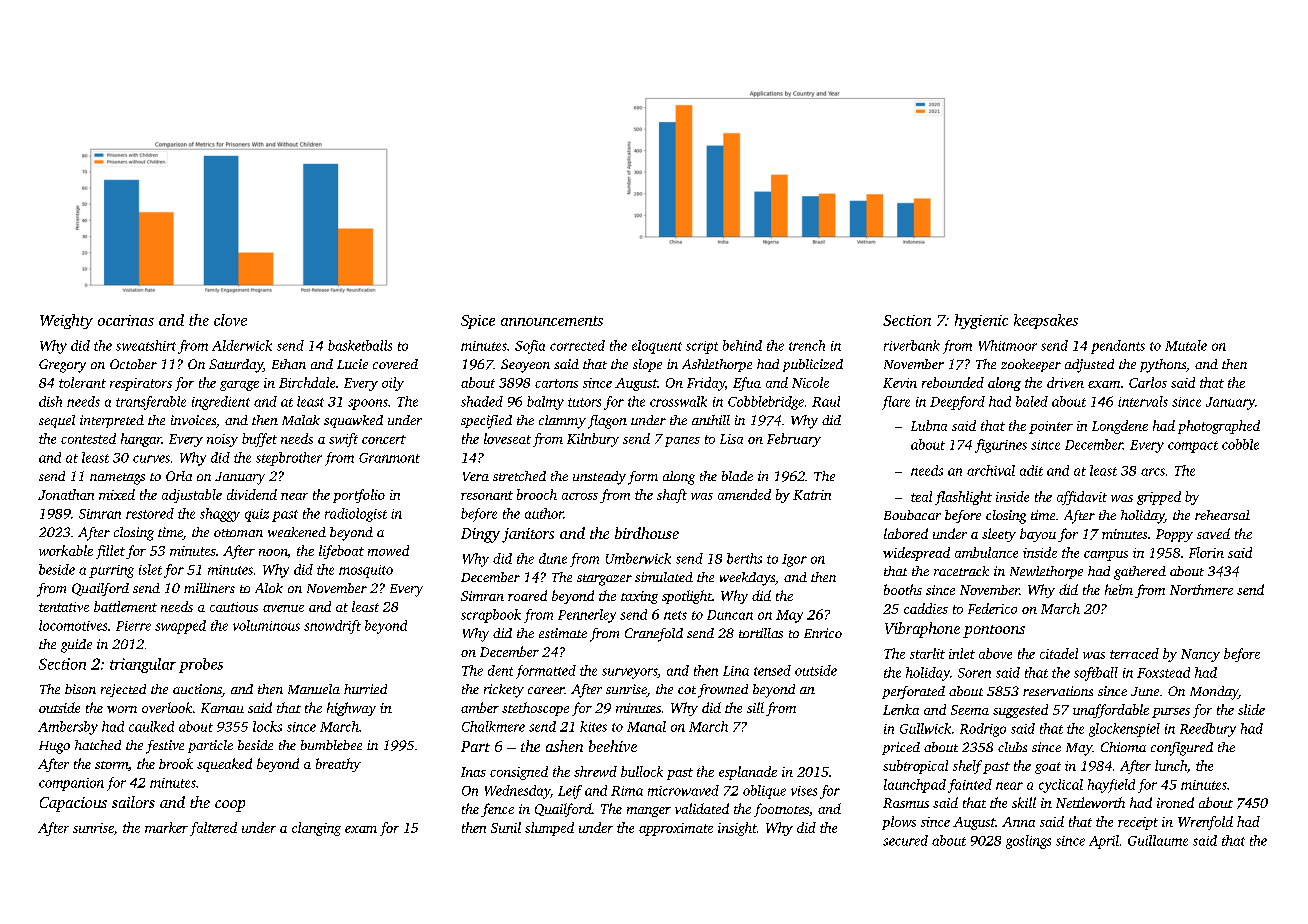 Image resolution: width=1308 pixels, height=924 pixels. Describe the element at coordinates (493, 726) in the image. I see `Chalkmere` at that location.
